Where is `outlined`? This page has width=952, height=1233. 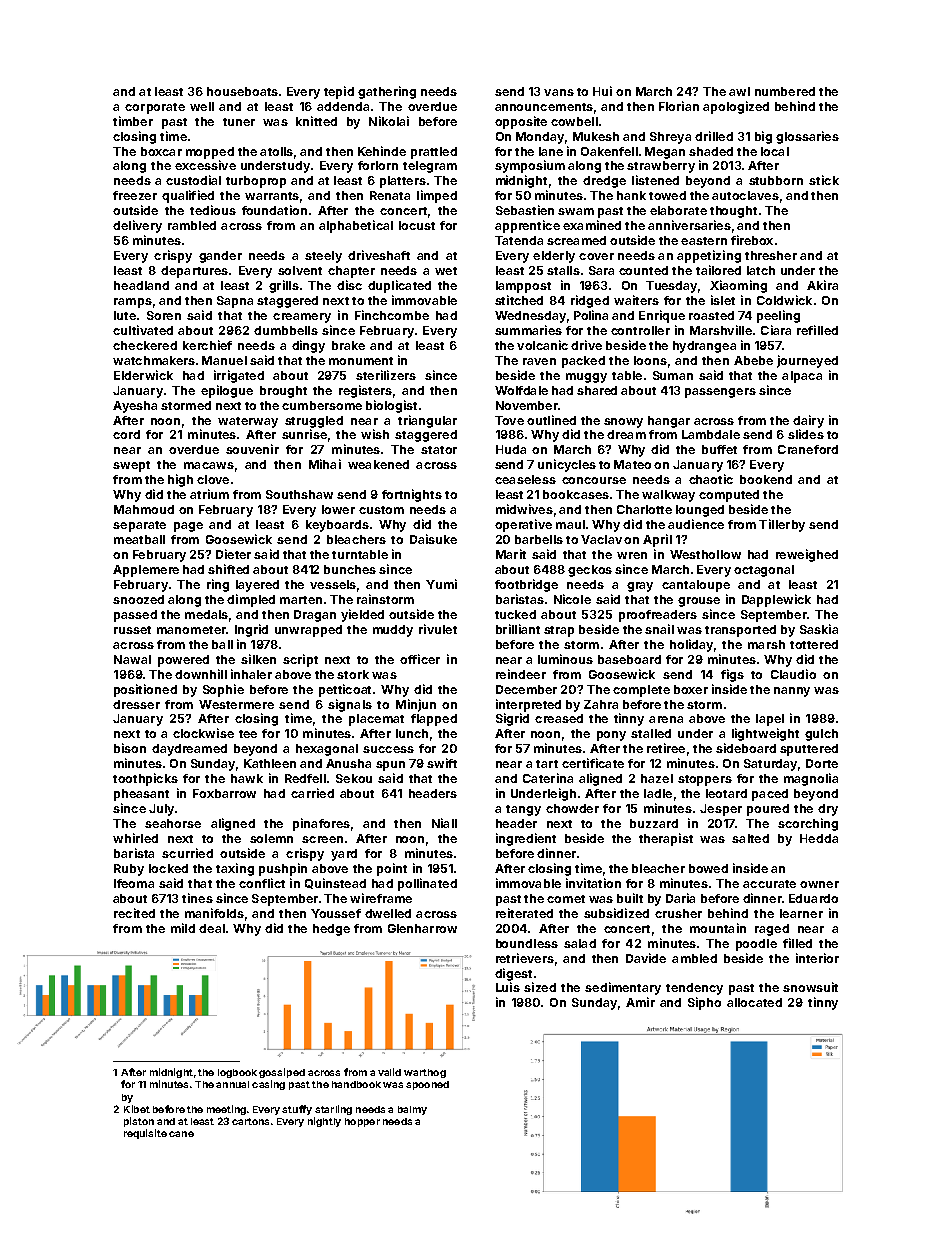
outlined is located at coordinates (551, 420).
